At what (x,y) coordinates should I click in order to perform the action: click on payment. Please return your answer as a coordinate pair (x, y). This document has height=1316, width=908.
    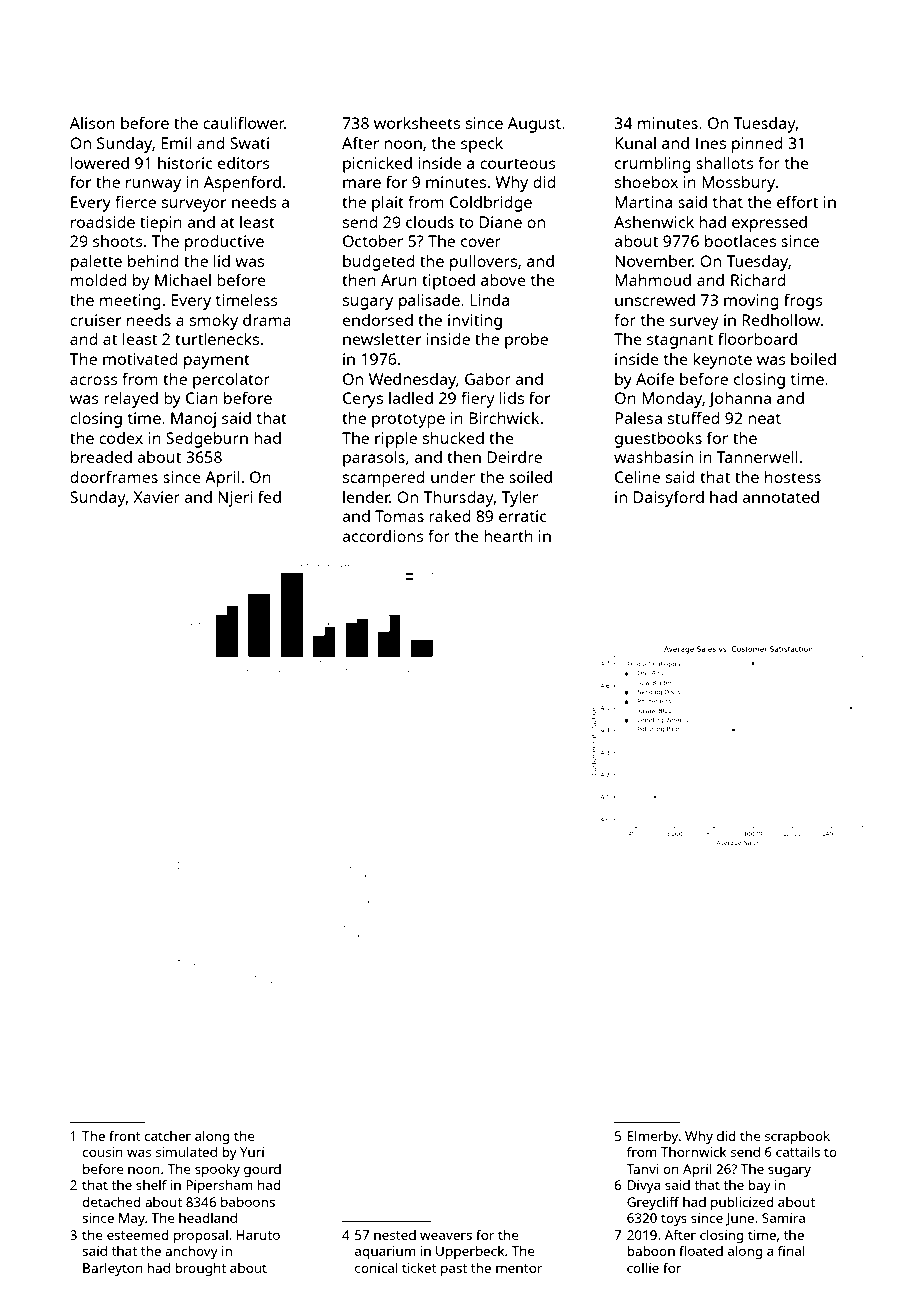
    Looking at the image, I should click on (217, 361).
